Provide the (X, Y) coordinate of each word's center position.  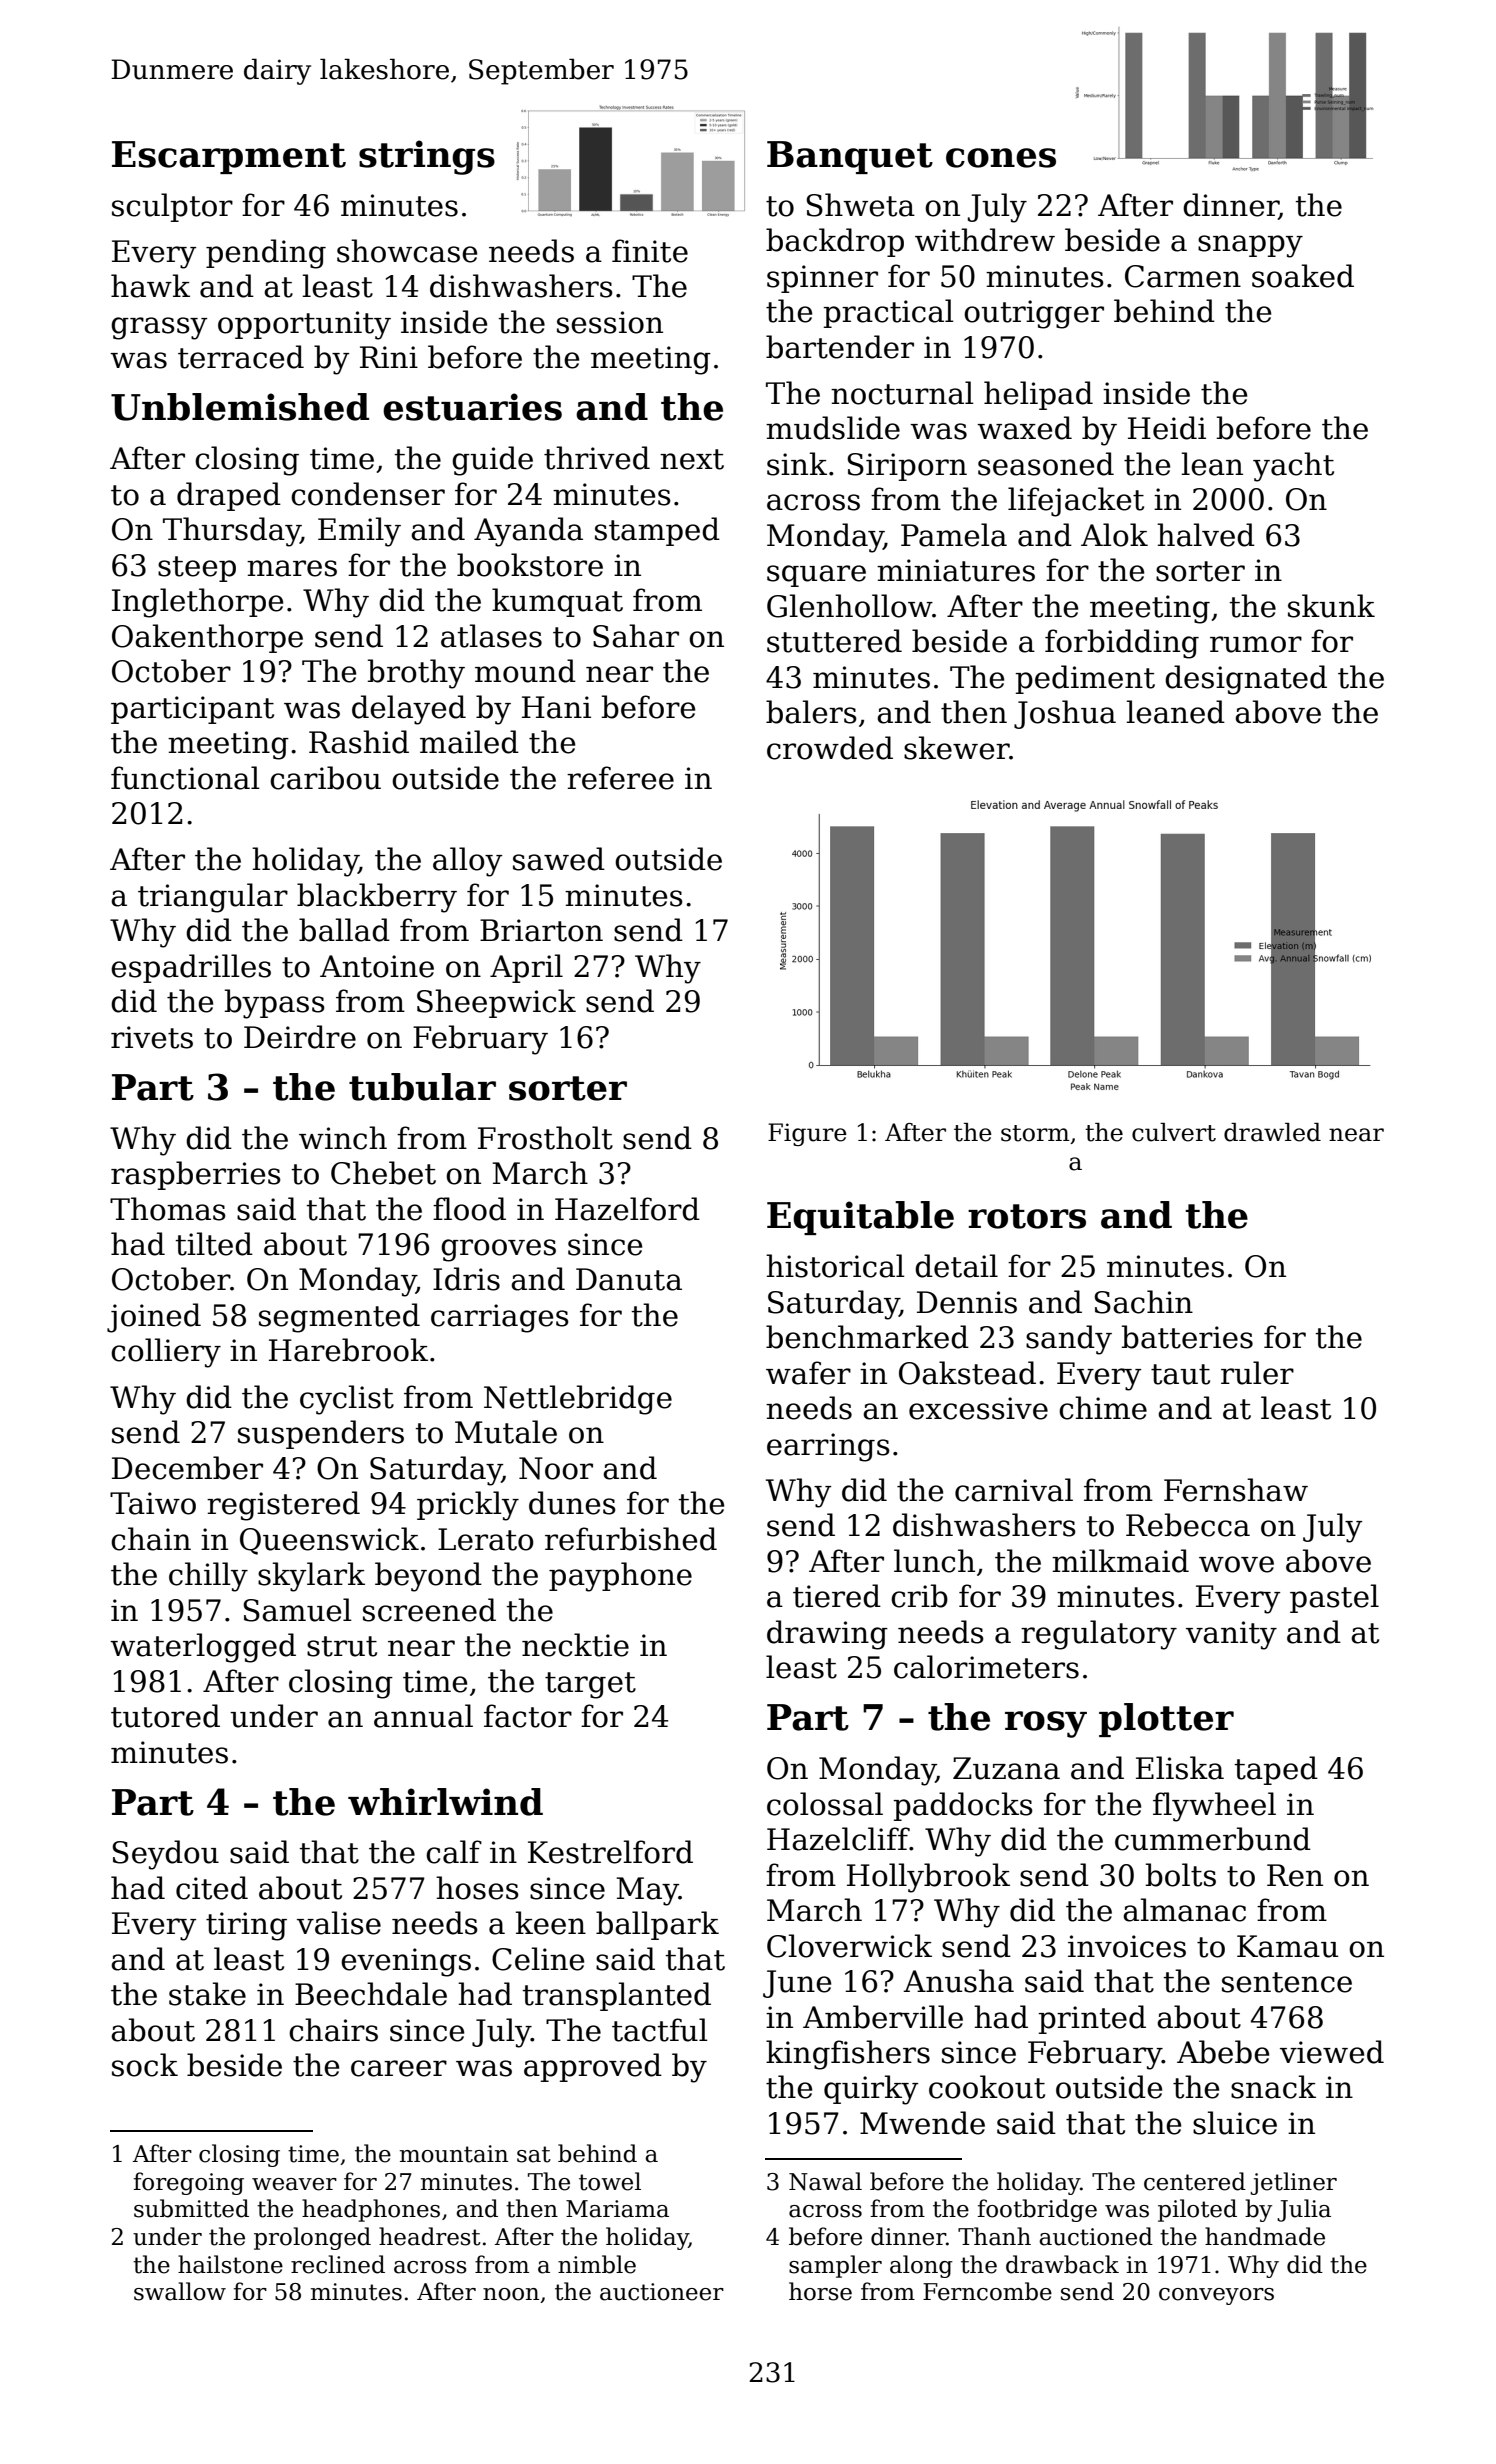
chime (1103, 1408)
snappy (1250, 246)
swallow (180, 2291)
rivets (152, 1037)
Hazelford (627, 1209)
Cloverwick (849, 1946)
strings (427, 157)
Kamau (1287, 1946)
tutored (165, 1716)
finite (650, 251)
